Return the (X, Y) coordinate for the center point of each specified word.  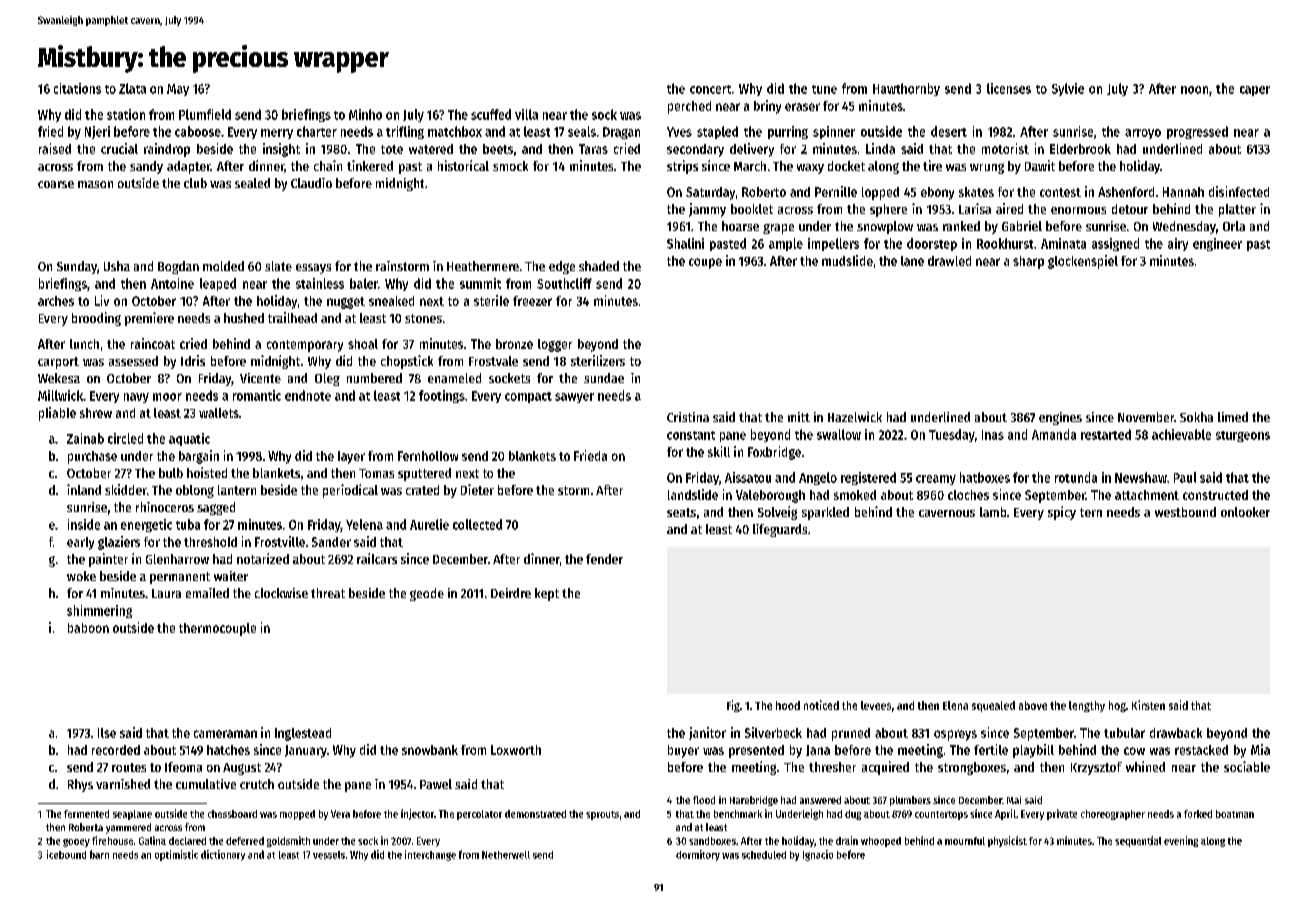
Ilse (107, 733)
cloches (968, 495)
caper (1255, 91)
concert (710, 89)
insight (281, 150)
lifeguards (780, 530)
